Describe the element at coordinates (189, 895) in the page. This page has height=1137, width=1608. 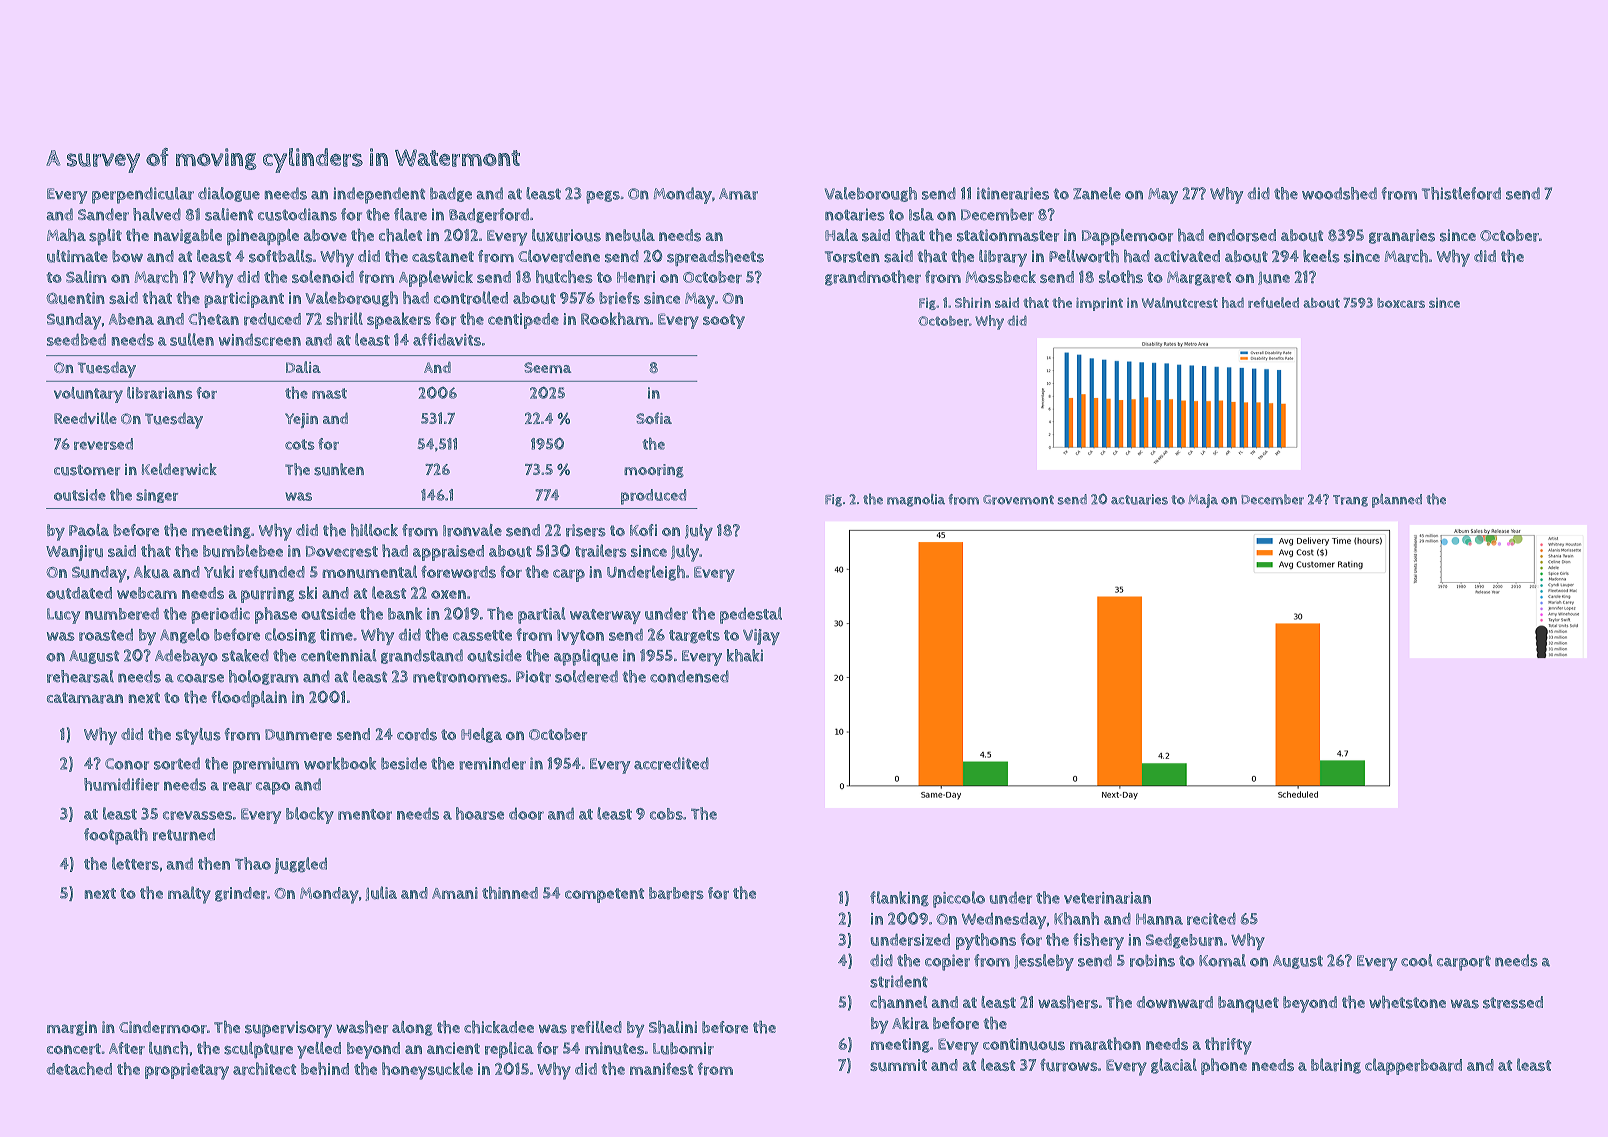
I see `malty` at that location.
